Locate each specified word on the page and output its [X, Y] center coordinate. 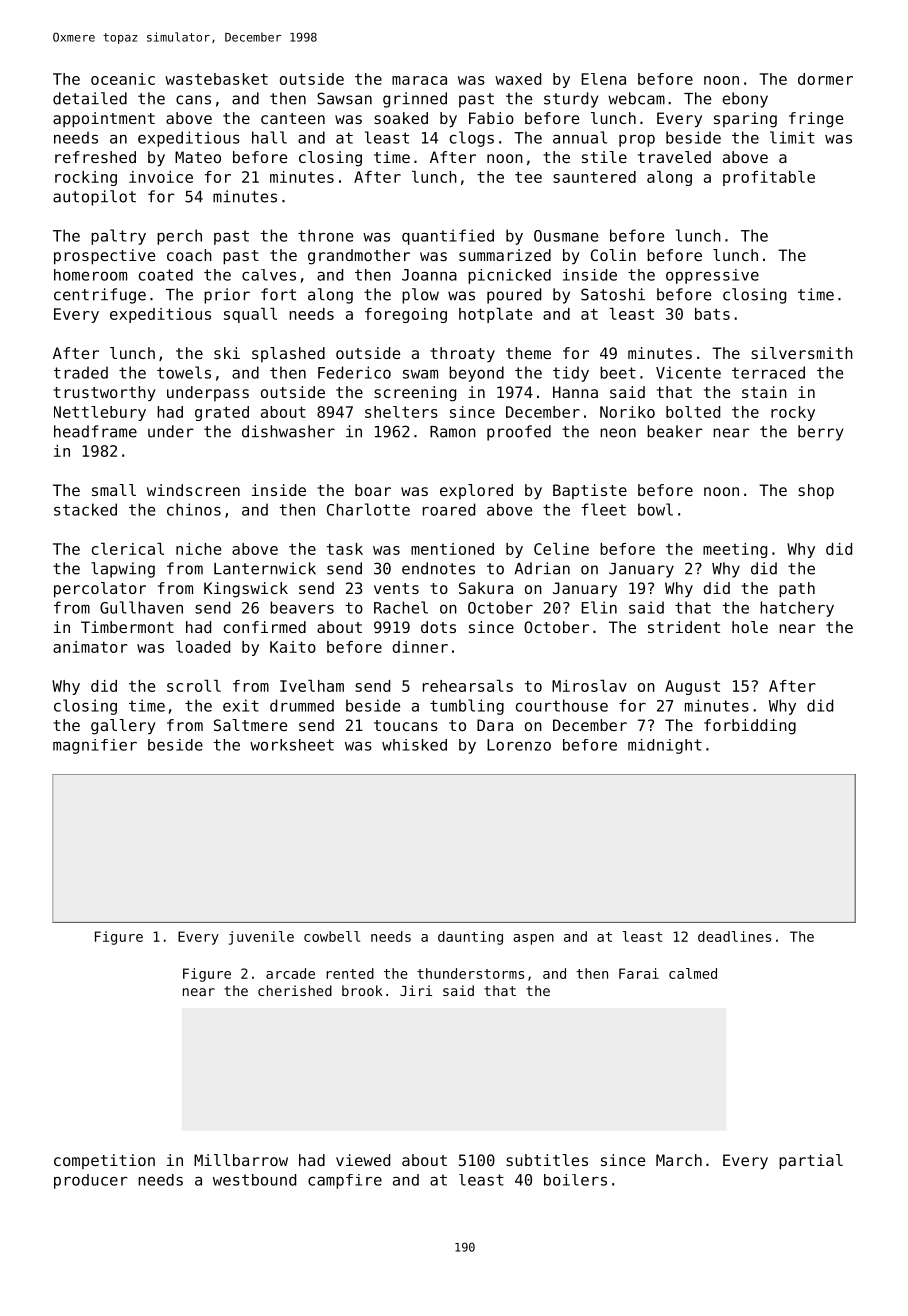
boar [373, 490]
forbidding [750, 727]
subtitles [547, 1160]
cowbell [332, 936]
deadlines [734, 936]
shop [816, 492]
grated [222, 413]
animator [90, 647]
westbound [254, 1180]
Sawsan [344, 98]
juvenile [261, 938]
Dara [495, 725]
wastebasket [216, 79]
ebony [745, 100]
